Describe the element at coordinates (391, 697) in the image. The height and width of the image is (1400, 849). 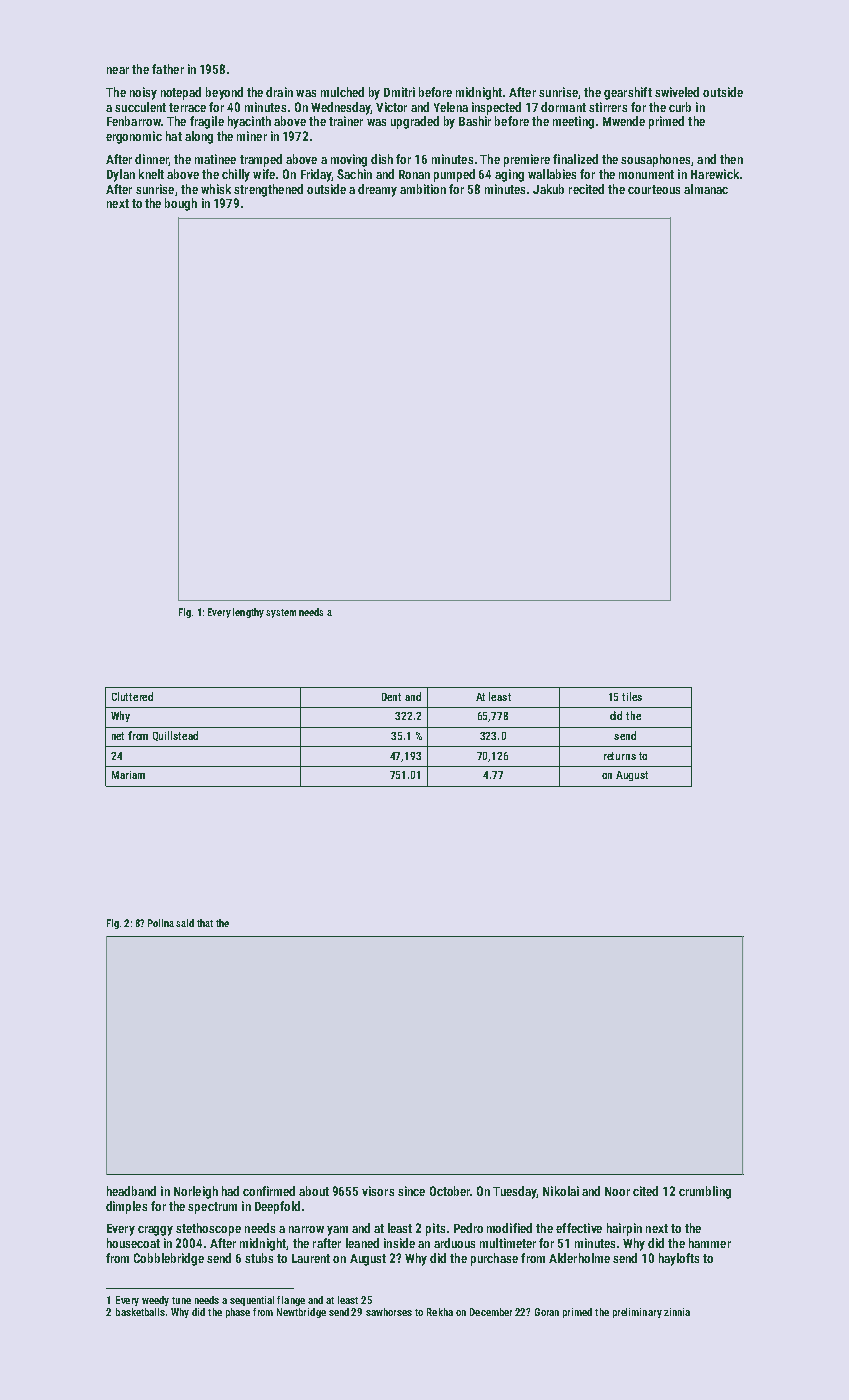
I see `Dent` at that location.
